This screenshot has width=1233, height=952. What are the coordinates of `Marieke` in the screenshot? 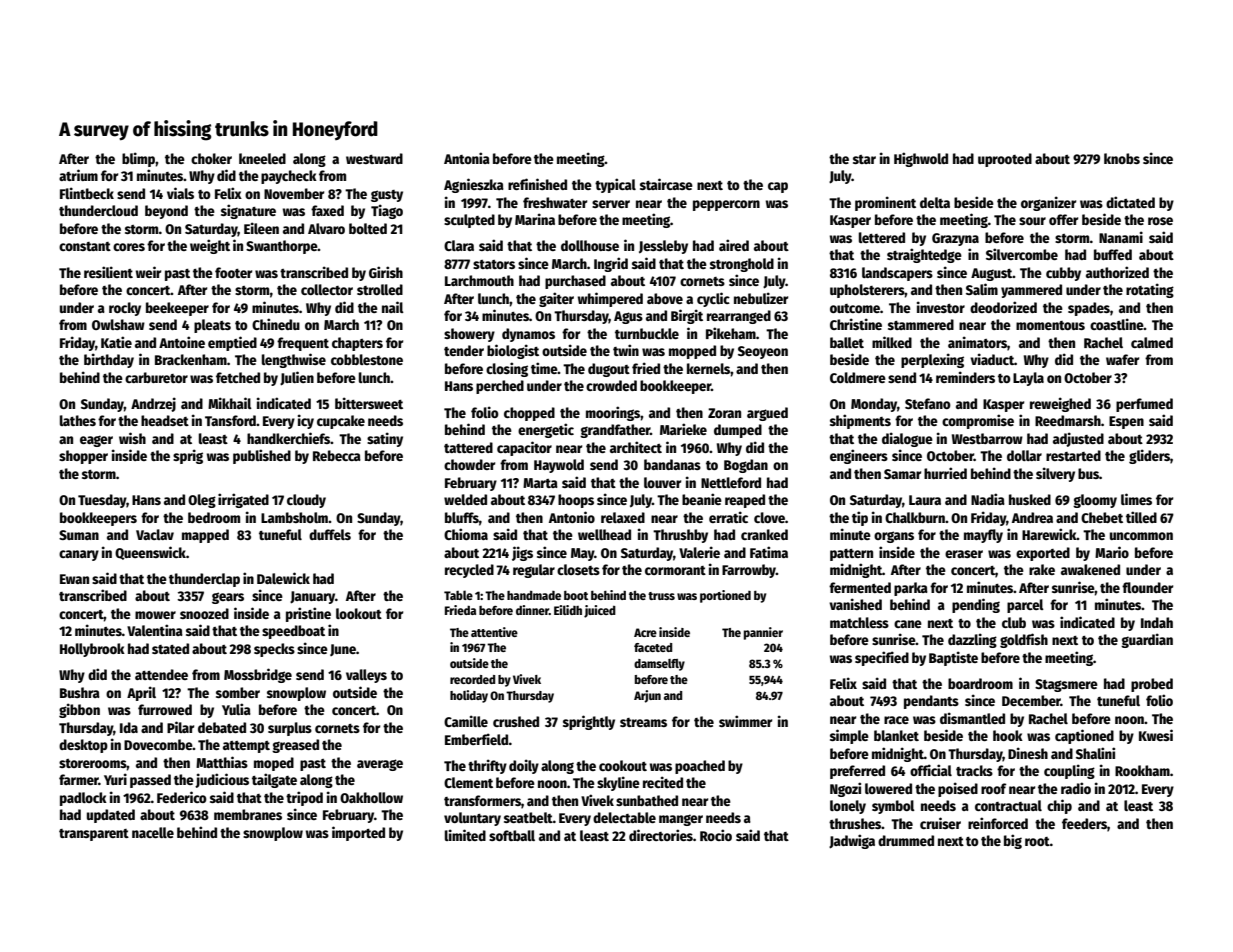 It's located at (683, 429).
